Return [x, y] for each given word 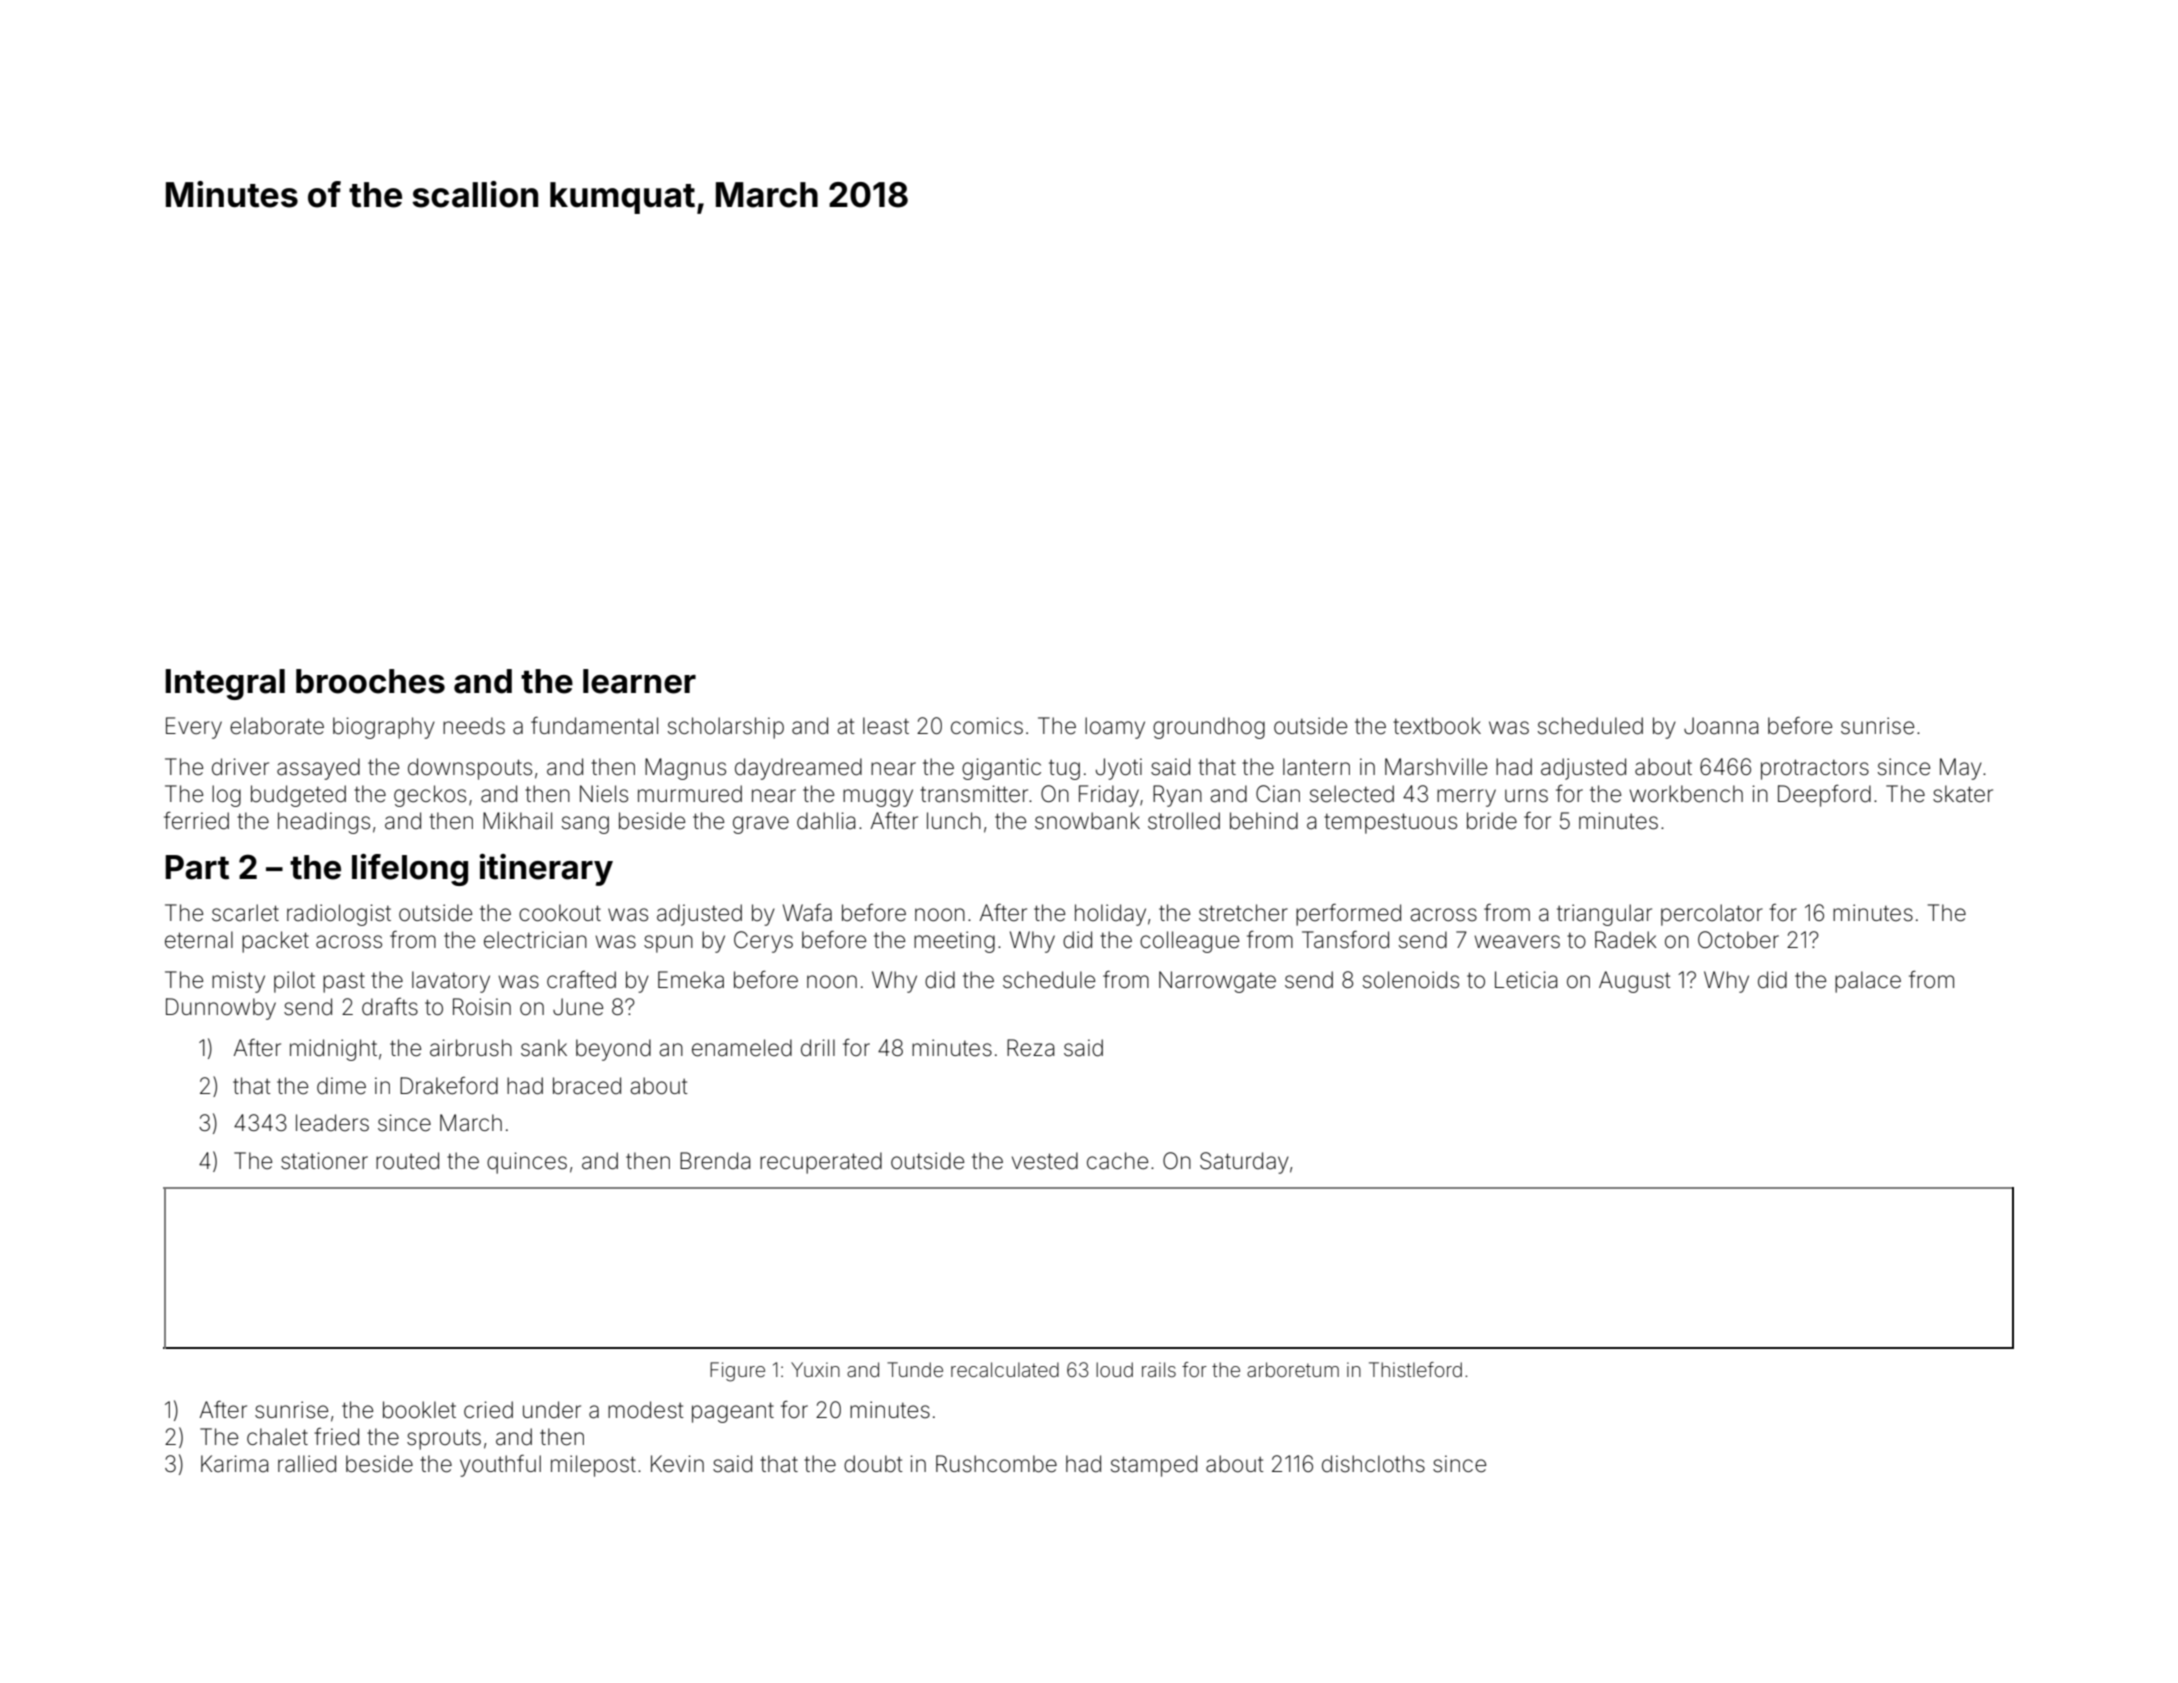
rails [1159, 1369]
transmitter [974, 794]
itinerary [546, 870]
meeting [954, 942]
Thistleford [1415, 1369]
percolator [1712, 915]
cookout [560, 913]
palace [1868, 982]
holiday [1110, 915]
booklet [419, 1410]
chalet [277, 1437]
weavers [1517, 942]
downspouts [470, 769]
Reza [1030, 1048]
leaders [332, 1123]
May [1961, 769]
